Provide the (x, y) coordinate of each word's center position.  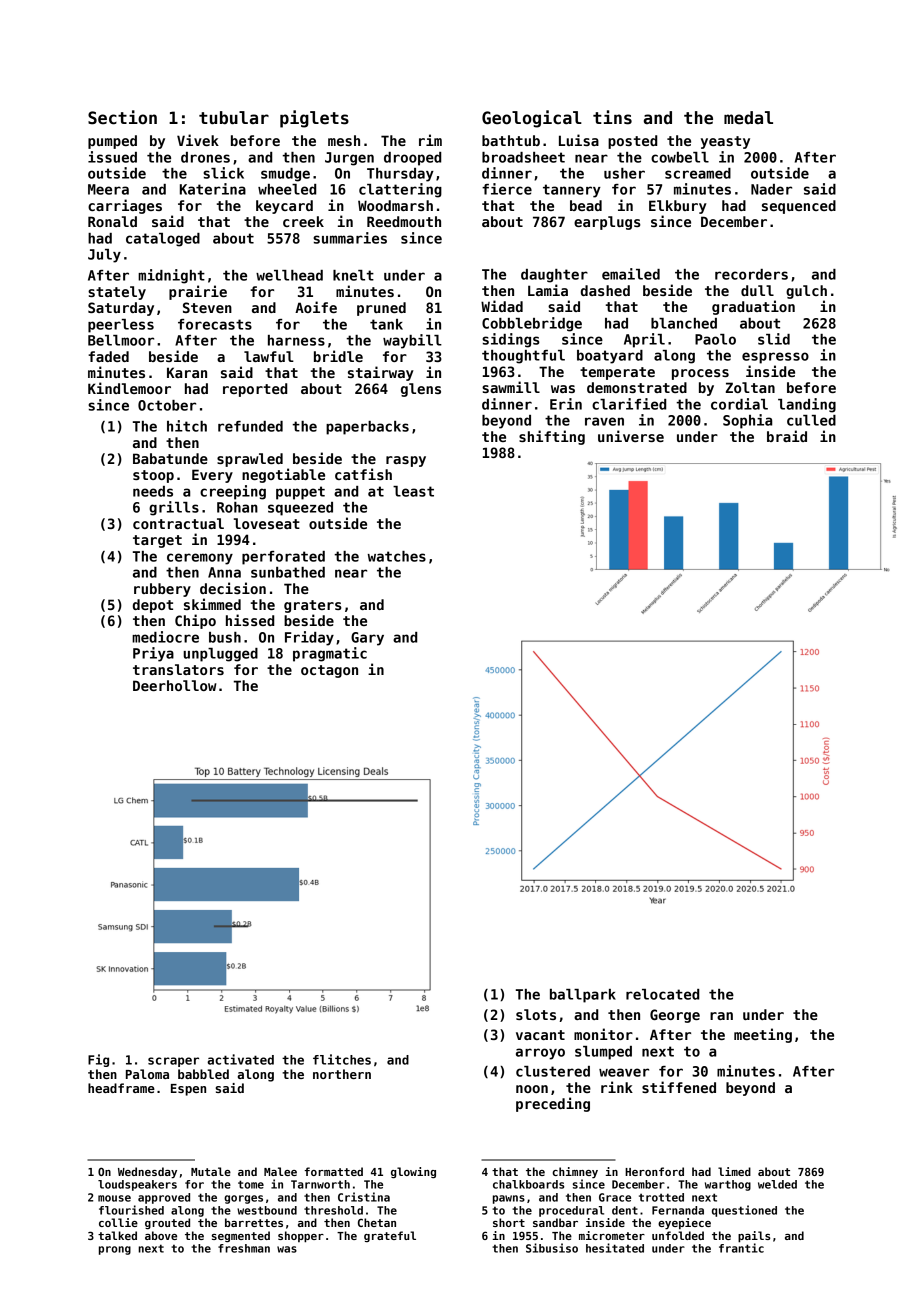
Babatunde (170, 458)
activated (240, 1059)
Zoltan (750, 387)
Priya (153, 654)
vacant (540, 1035)
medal (748, 118)
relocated (662, 994)
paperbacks (367, 428)
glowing (413, 1172)
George (675, 1016)
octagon (329, 671)
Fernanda (678, 1210)
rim (430, 140)
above (161, 1235)
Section (122, 117)
